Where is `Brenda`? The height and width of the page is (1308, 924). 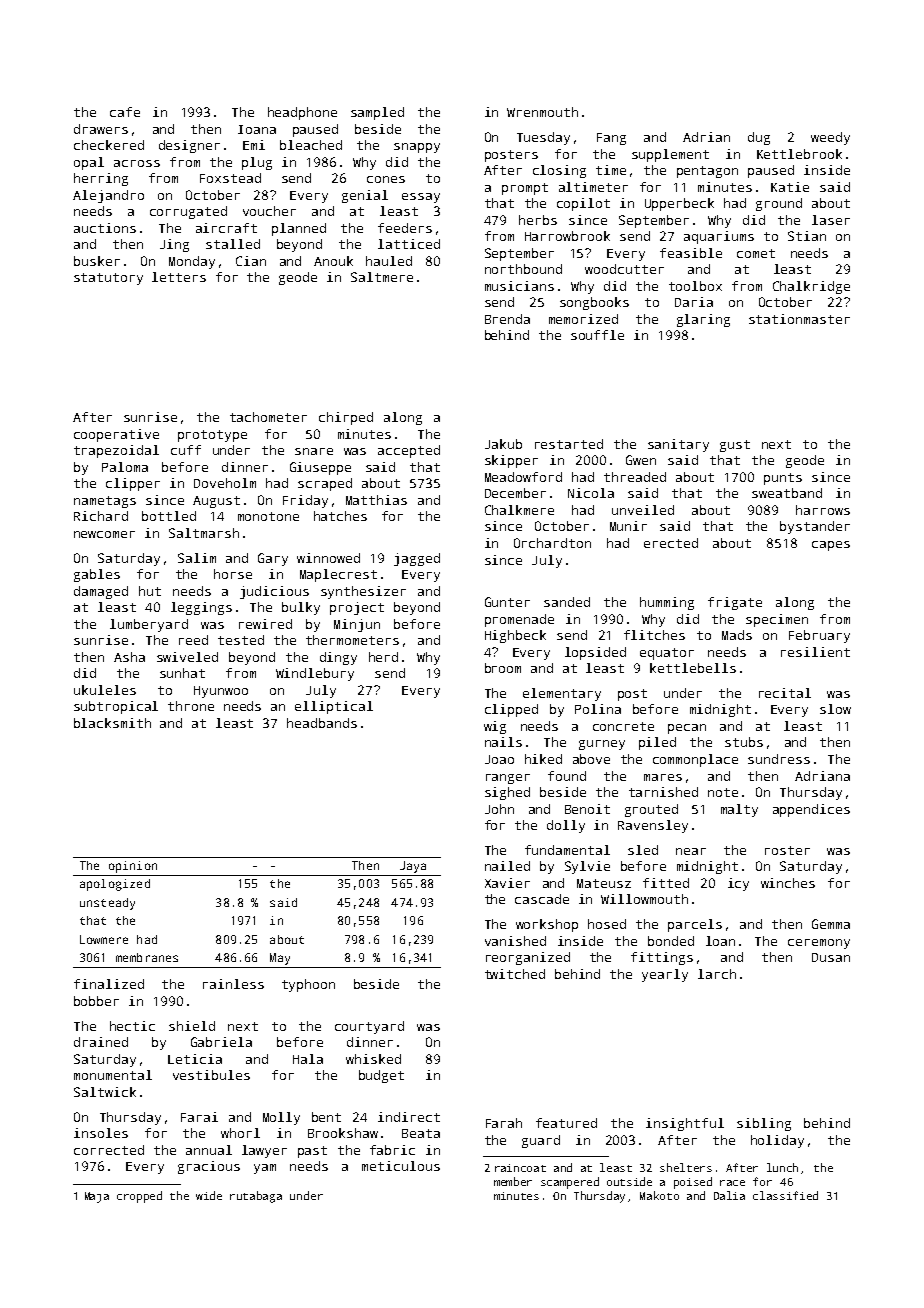 Brenda is located at coordinates (507, 319).
